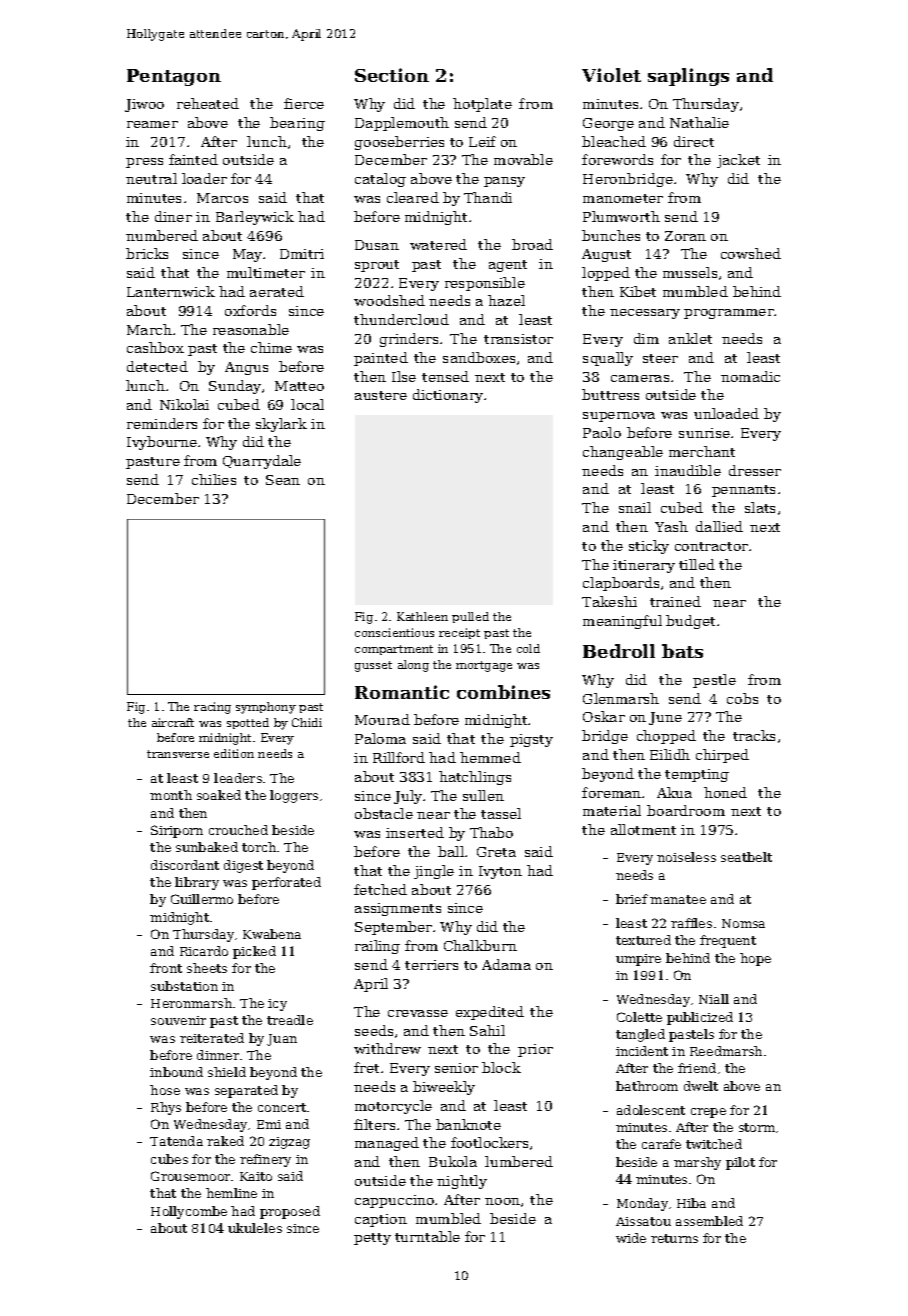 The image size is (908, 1316). I want to click on Dusan, so click(377, 245).
